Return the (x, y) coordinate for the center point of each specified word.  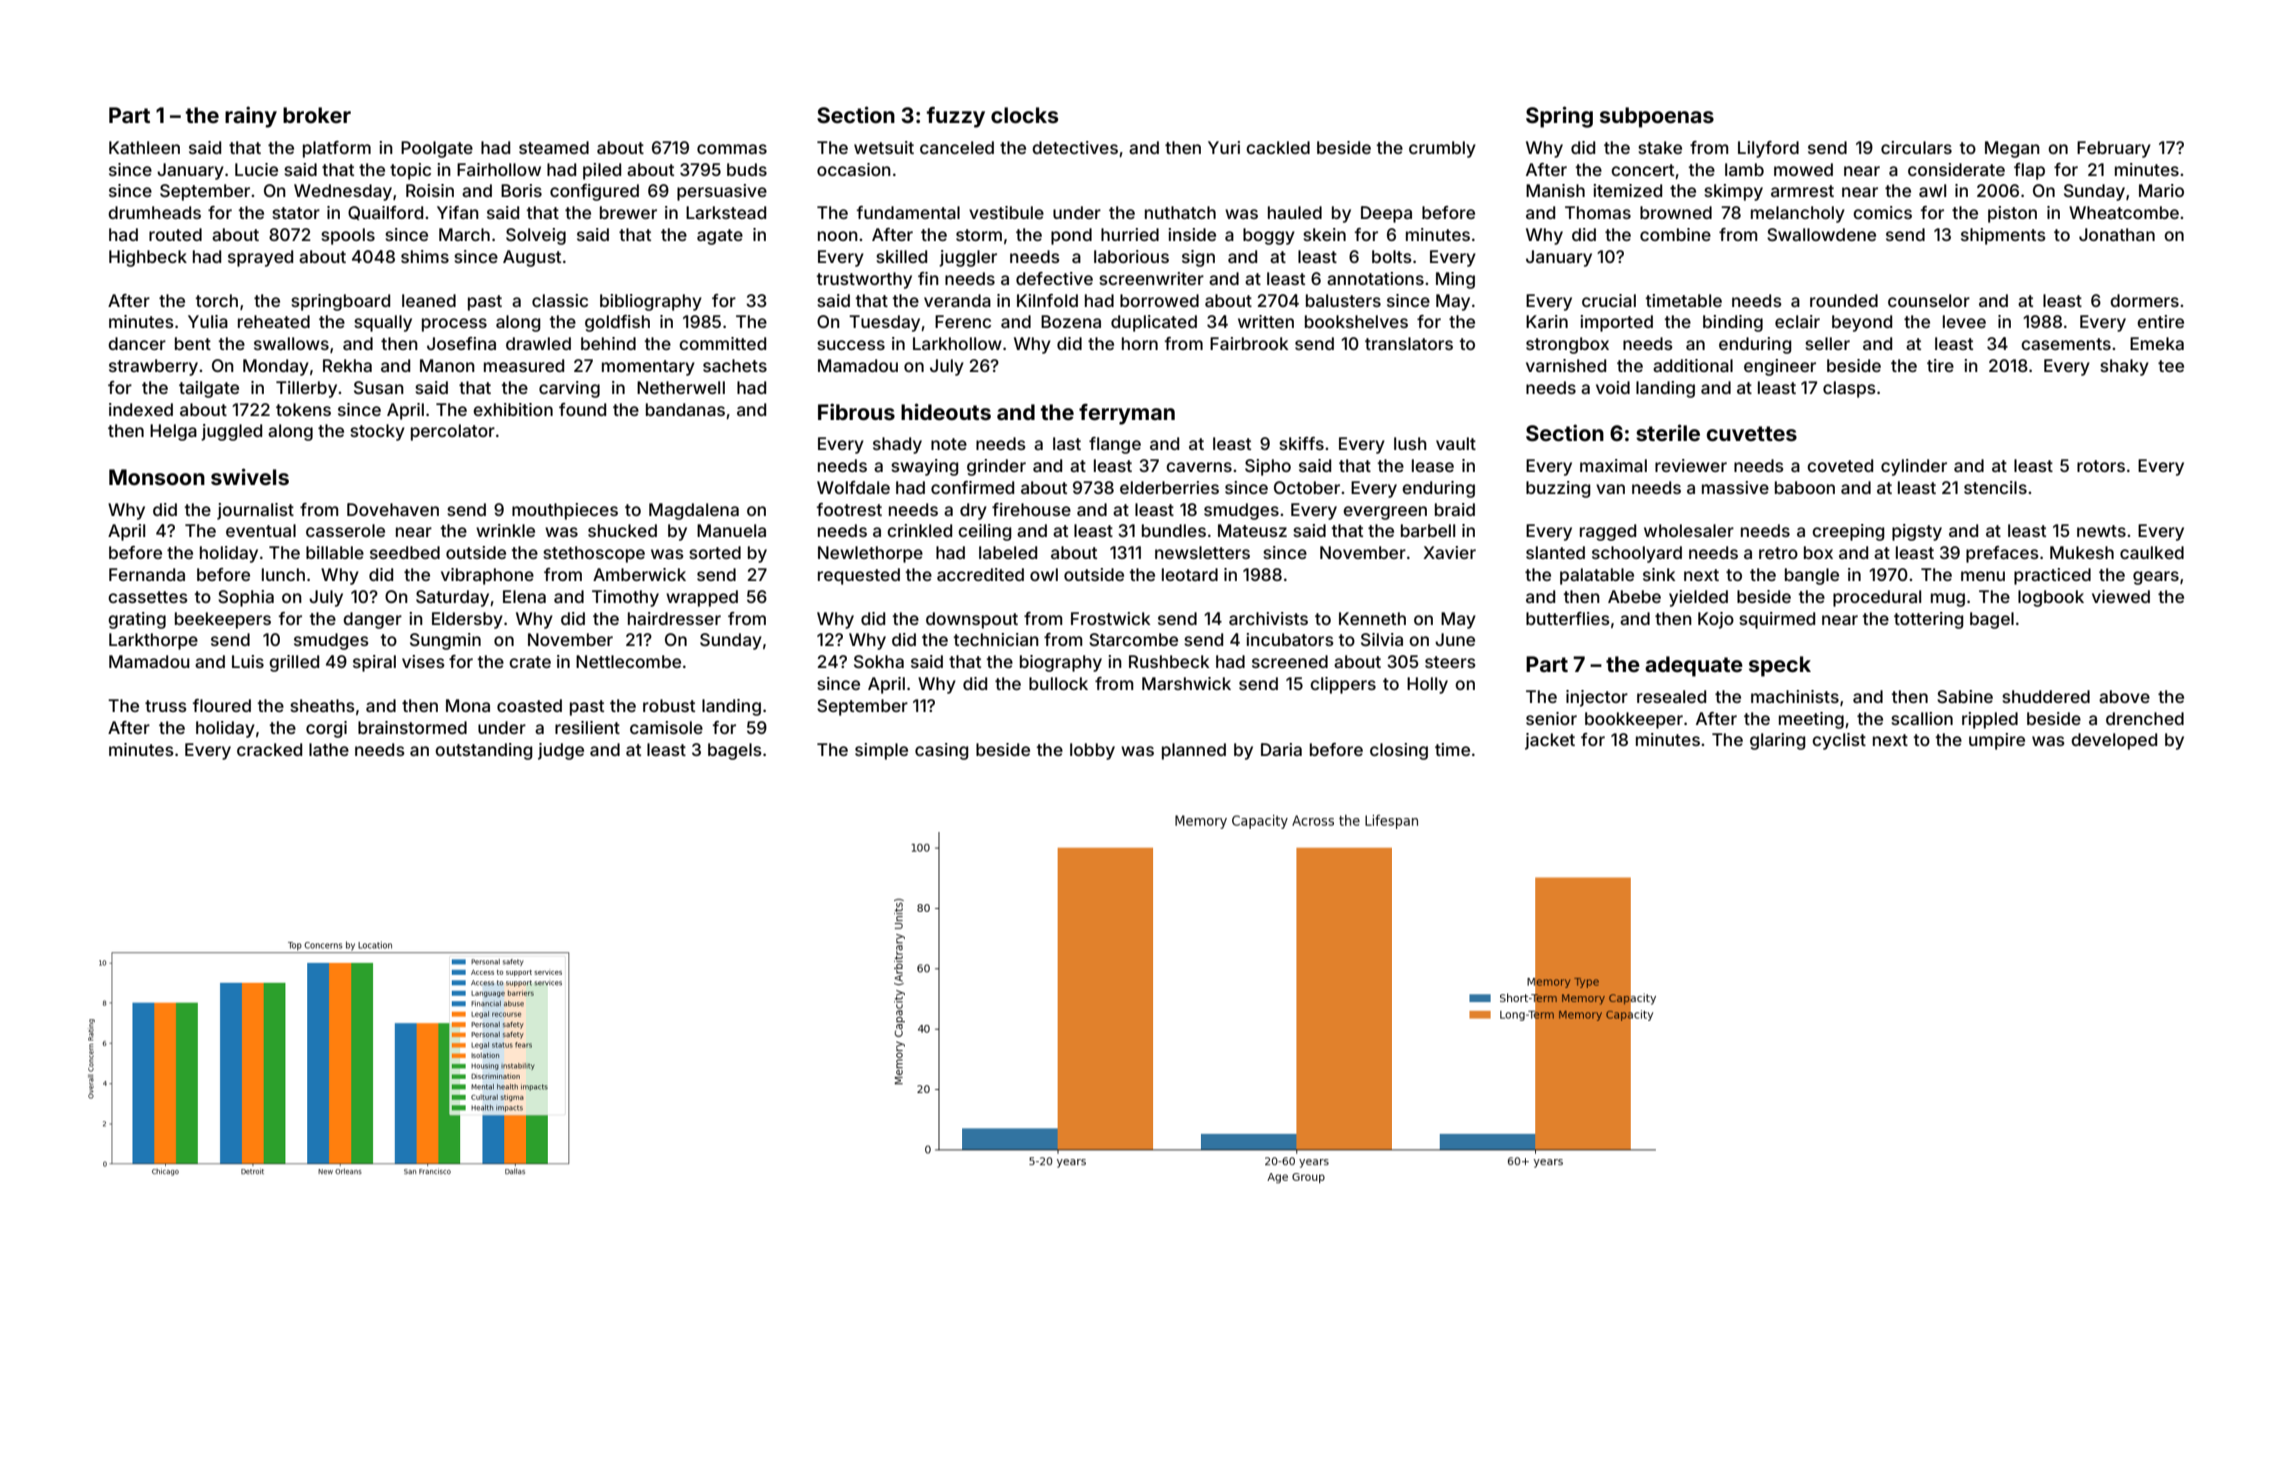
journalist (255, 511)
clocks (1024, 115)
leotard (1190, 574)
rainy (251, 117)
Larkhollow (957, 343)
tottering (1929, 620)
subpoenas (1657, 117)
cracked (269, 749)
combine (1675, 234)
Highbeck (148, 258)
